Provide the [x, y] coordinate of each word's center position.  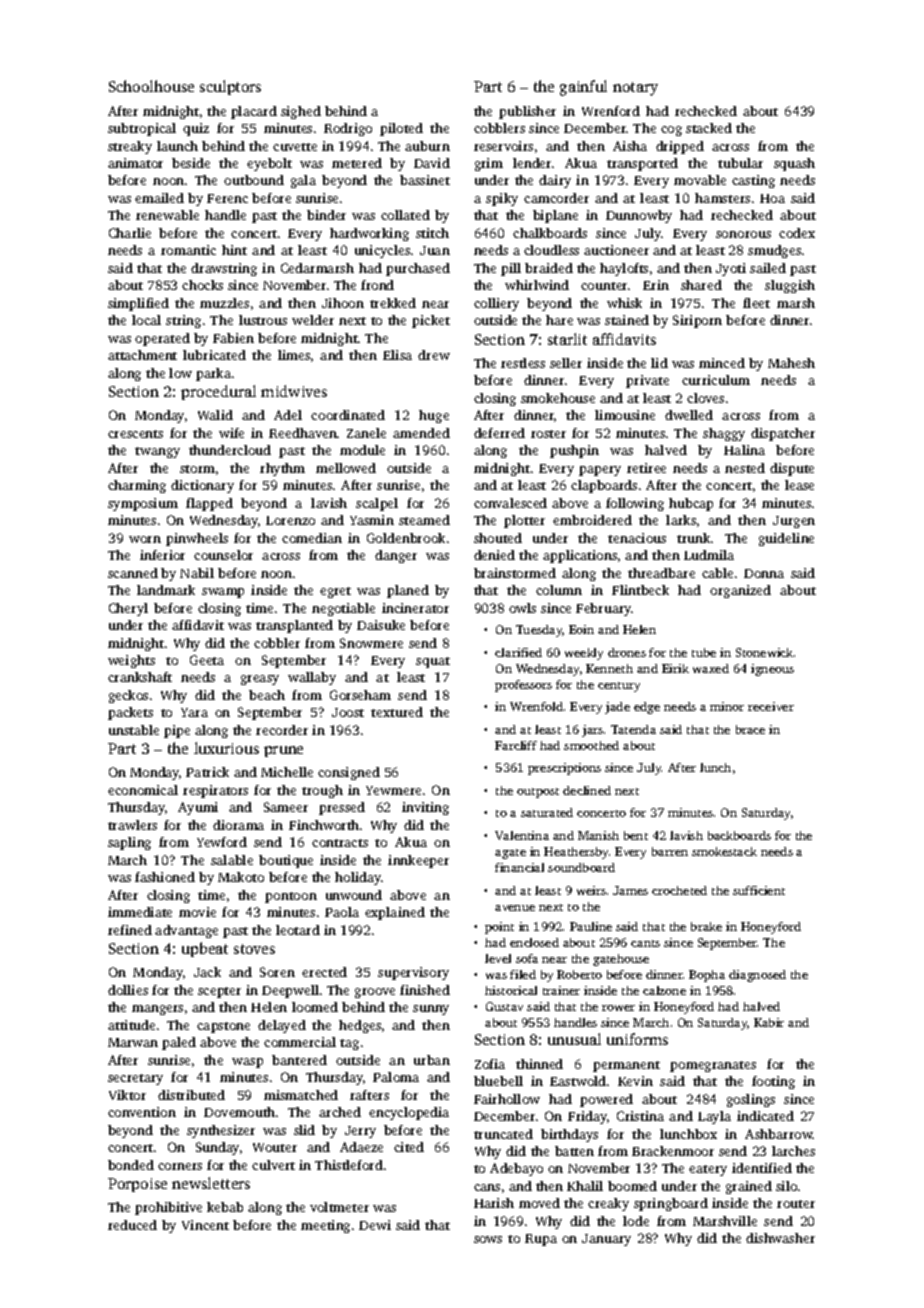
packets [130, 713]
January [606, 1240]
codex [797, 233]
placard [254, 112]
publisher [527, 112]
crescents [135, 434]
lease [799, 485]
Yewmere [393, 790]
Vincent [205, 1225]
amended [421, 433]
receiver [771, 706]
